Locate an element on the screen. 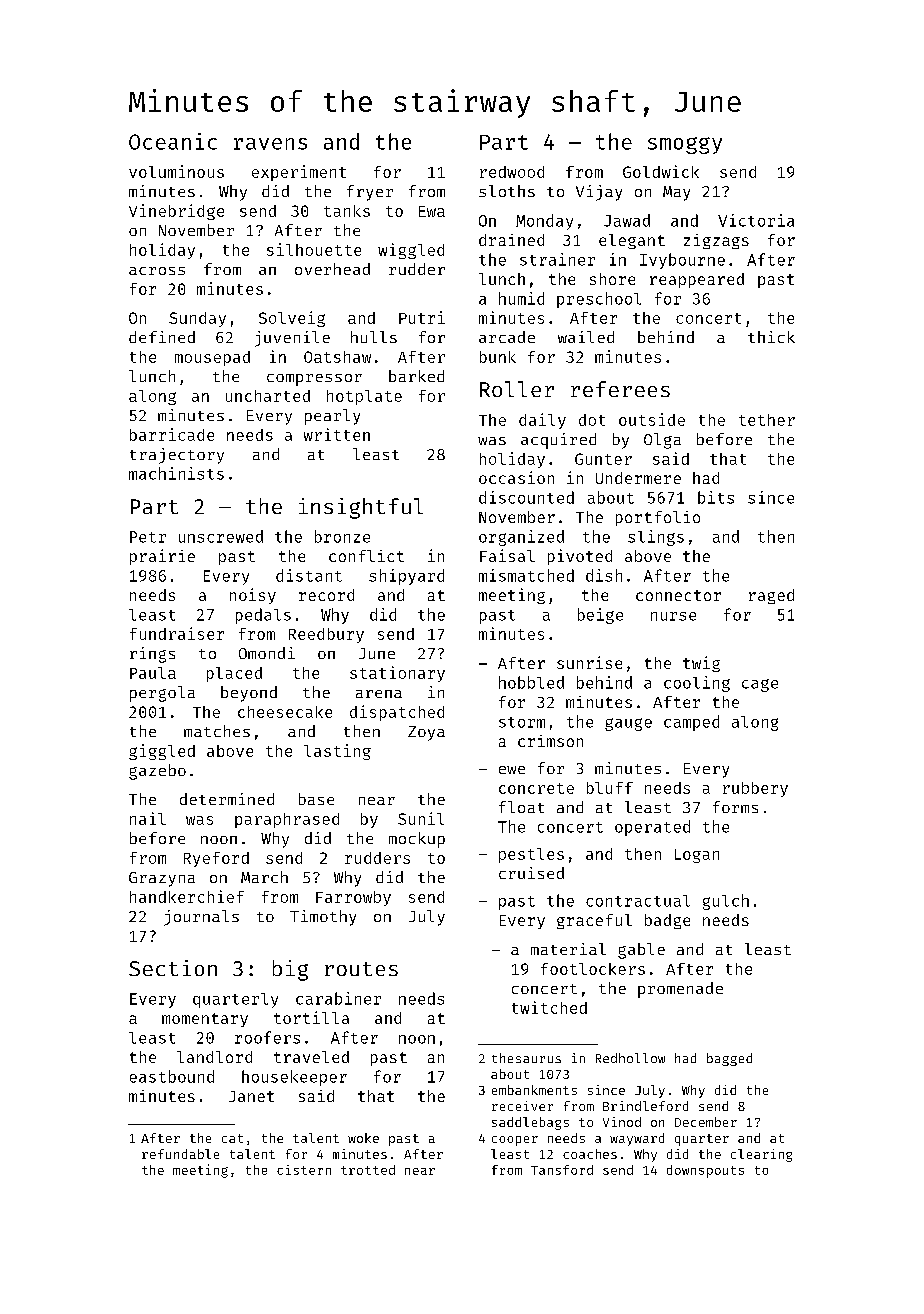 The image size is (924, 1314). redwood is located at coordinates (512, 172).
